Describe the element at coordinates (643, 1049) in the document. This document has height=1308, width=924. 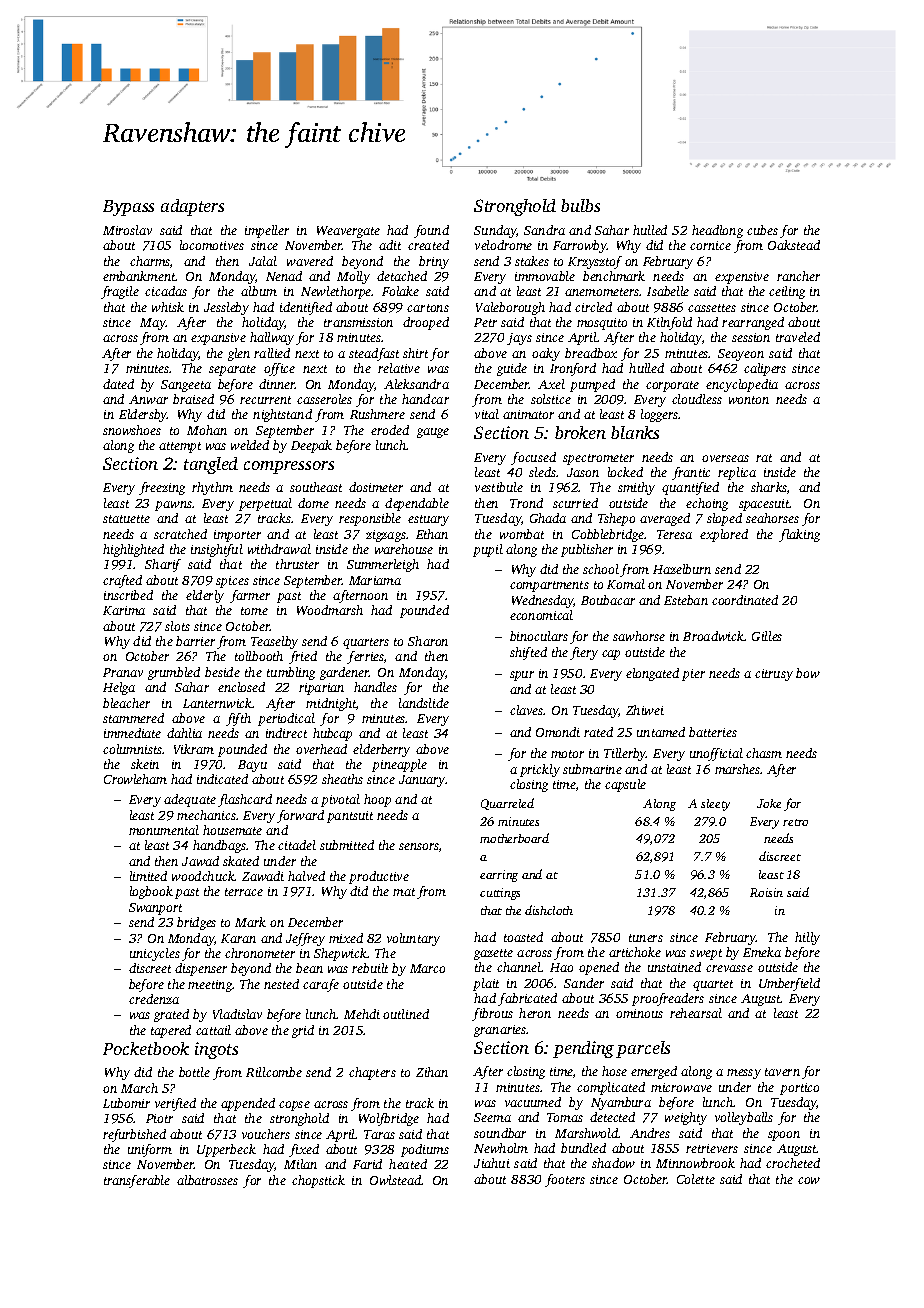
I see `parcels` at that location.
